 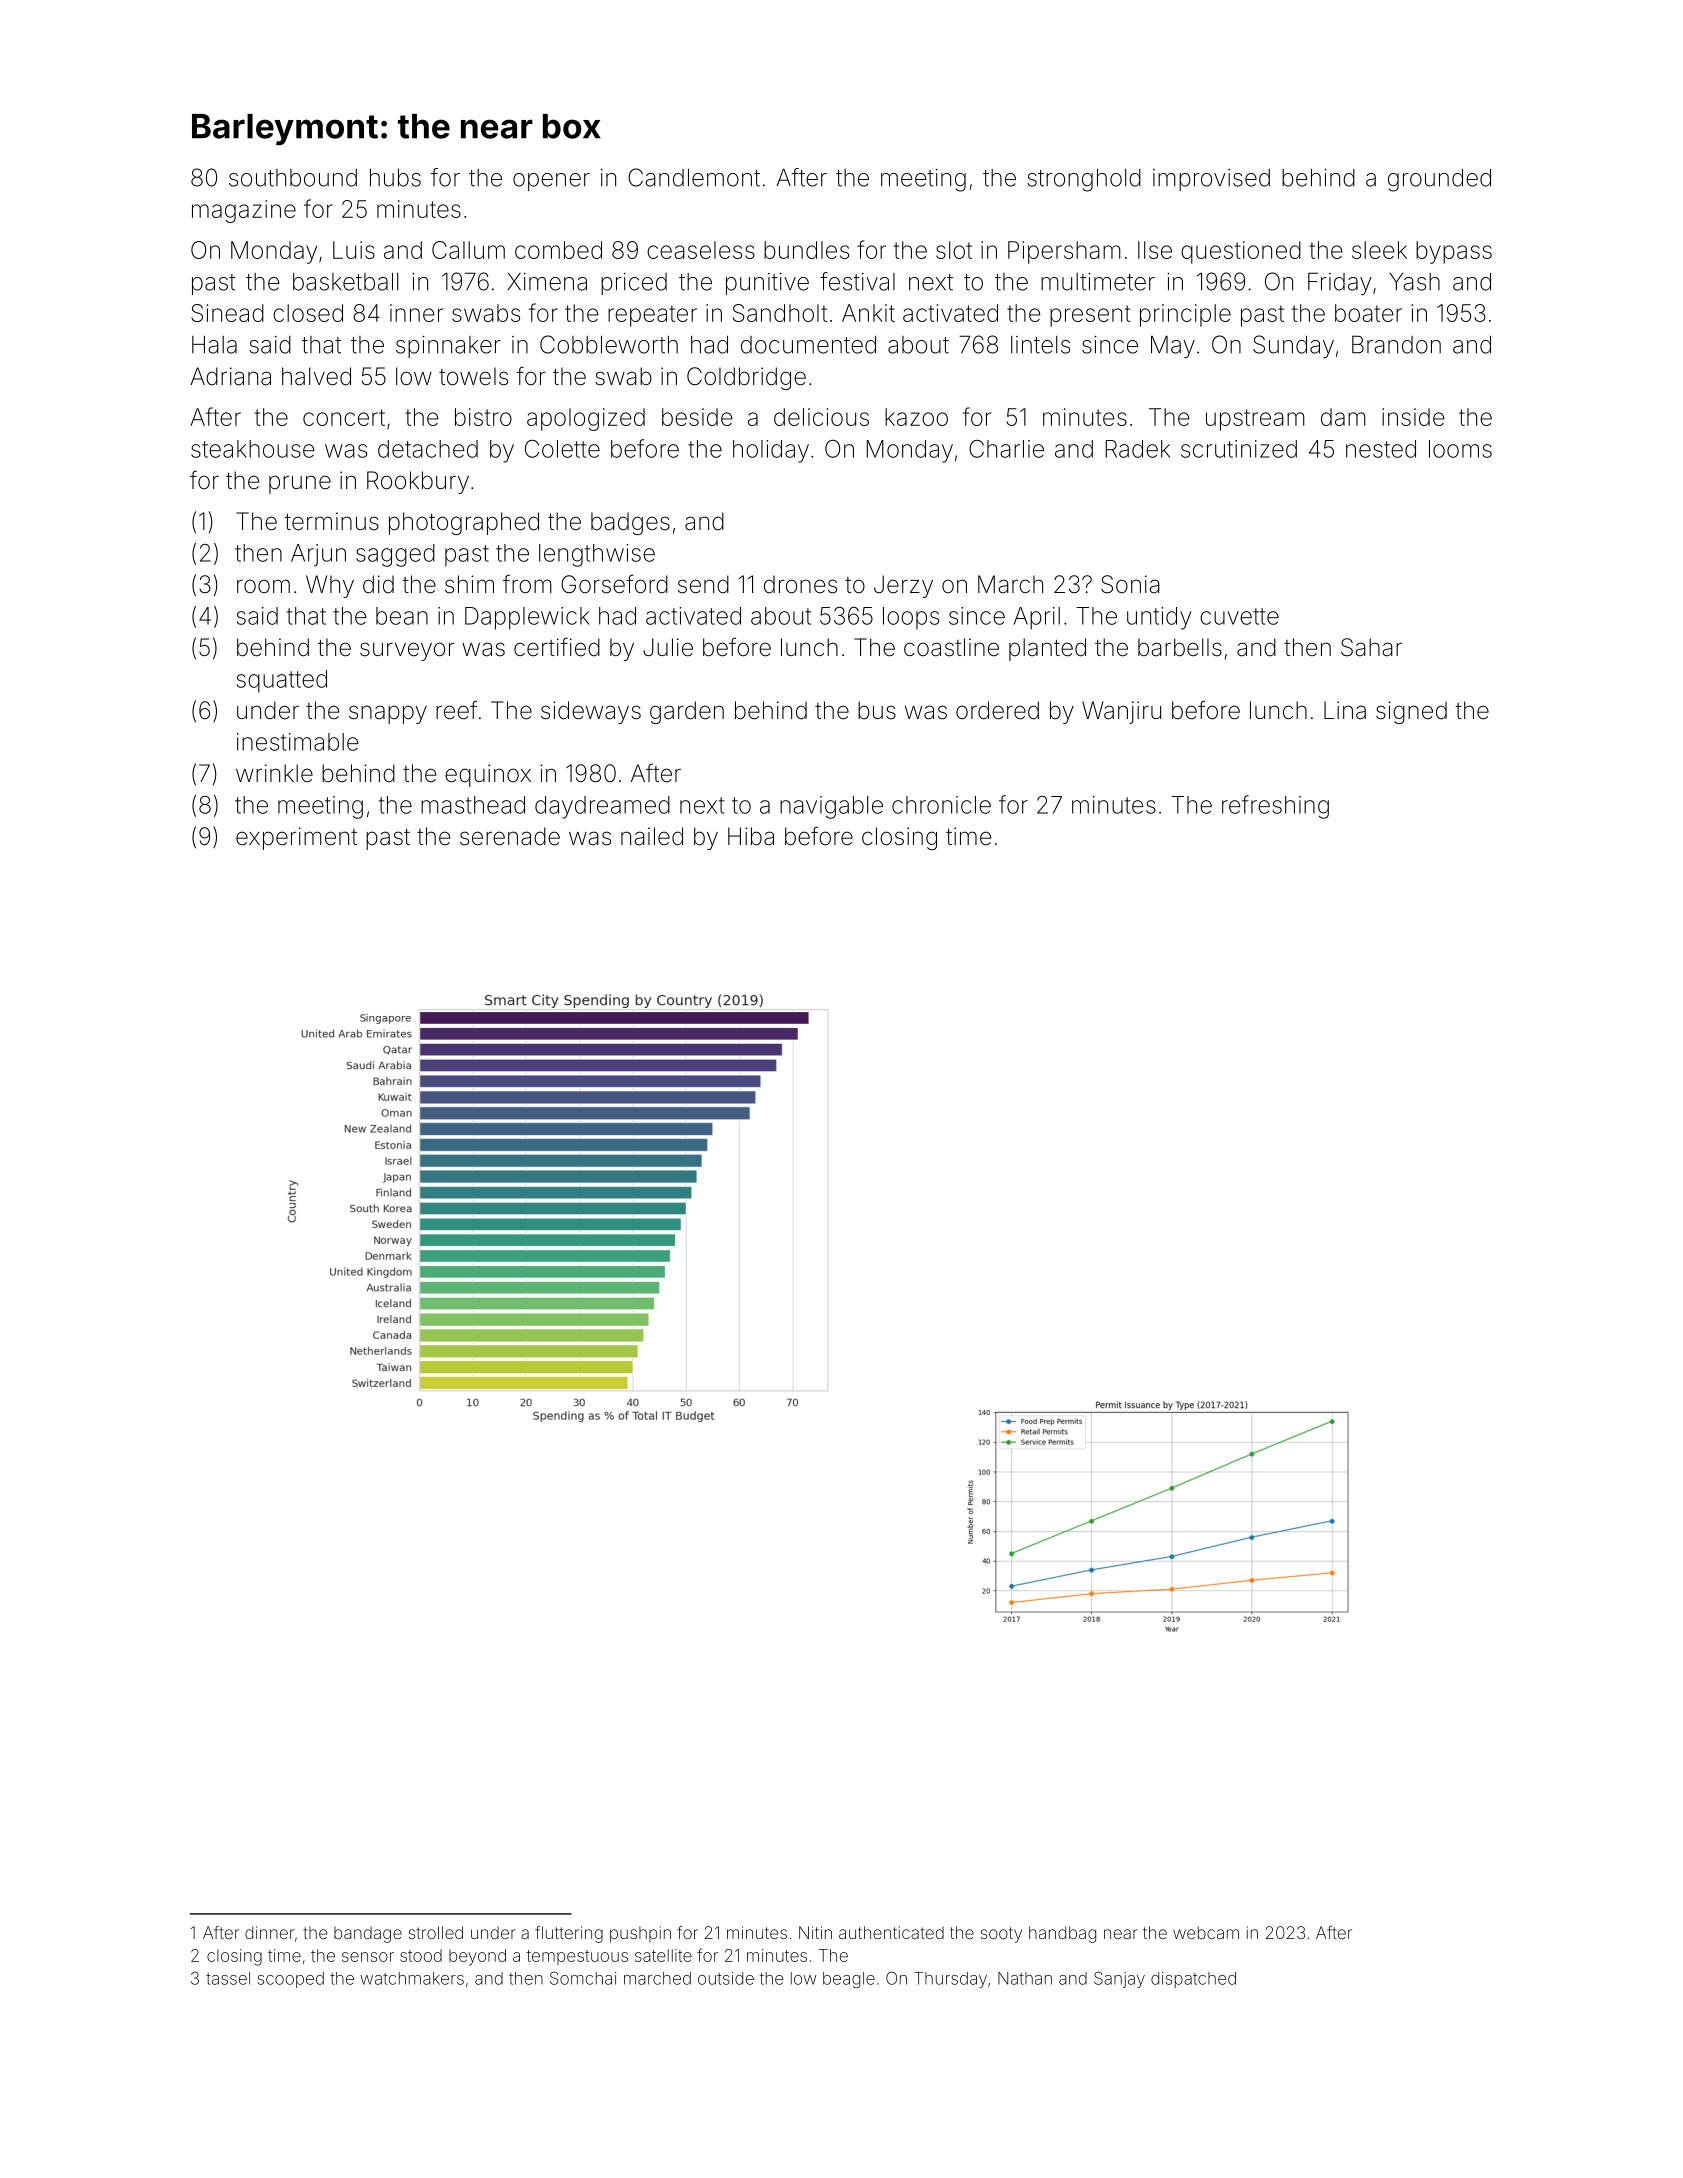 I want to click on Sanjay, so click(x=1119, y=1979).
